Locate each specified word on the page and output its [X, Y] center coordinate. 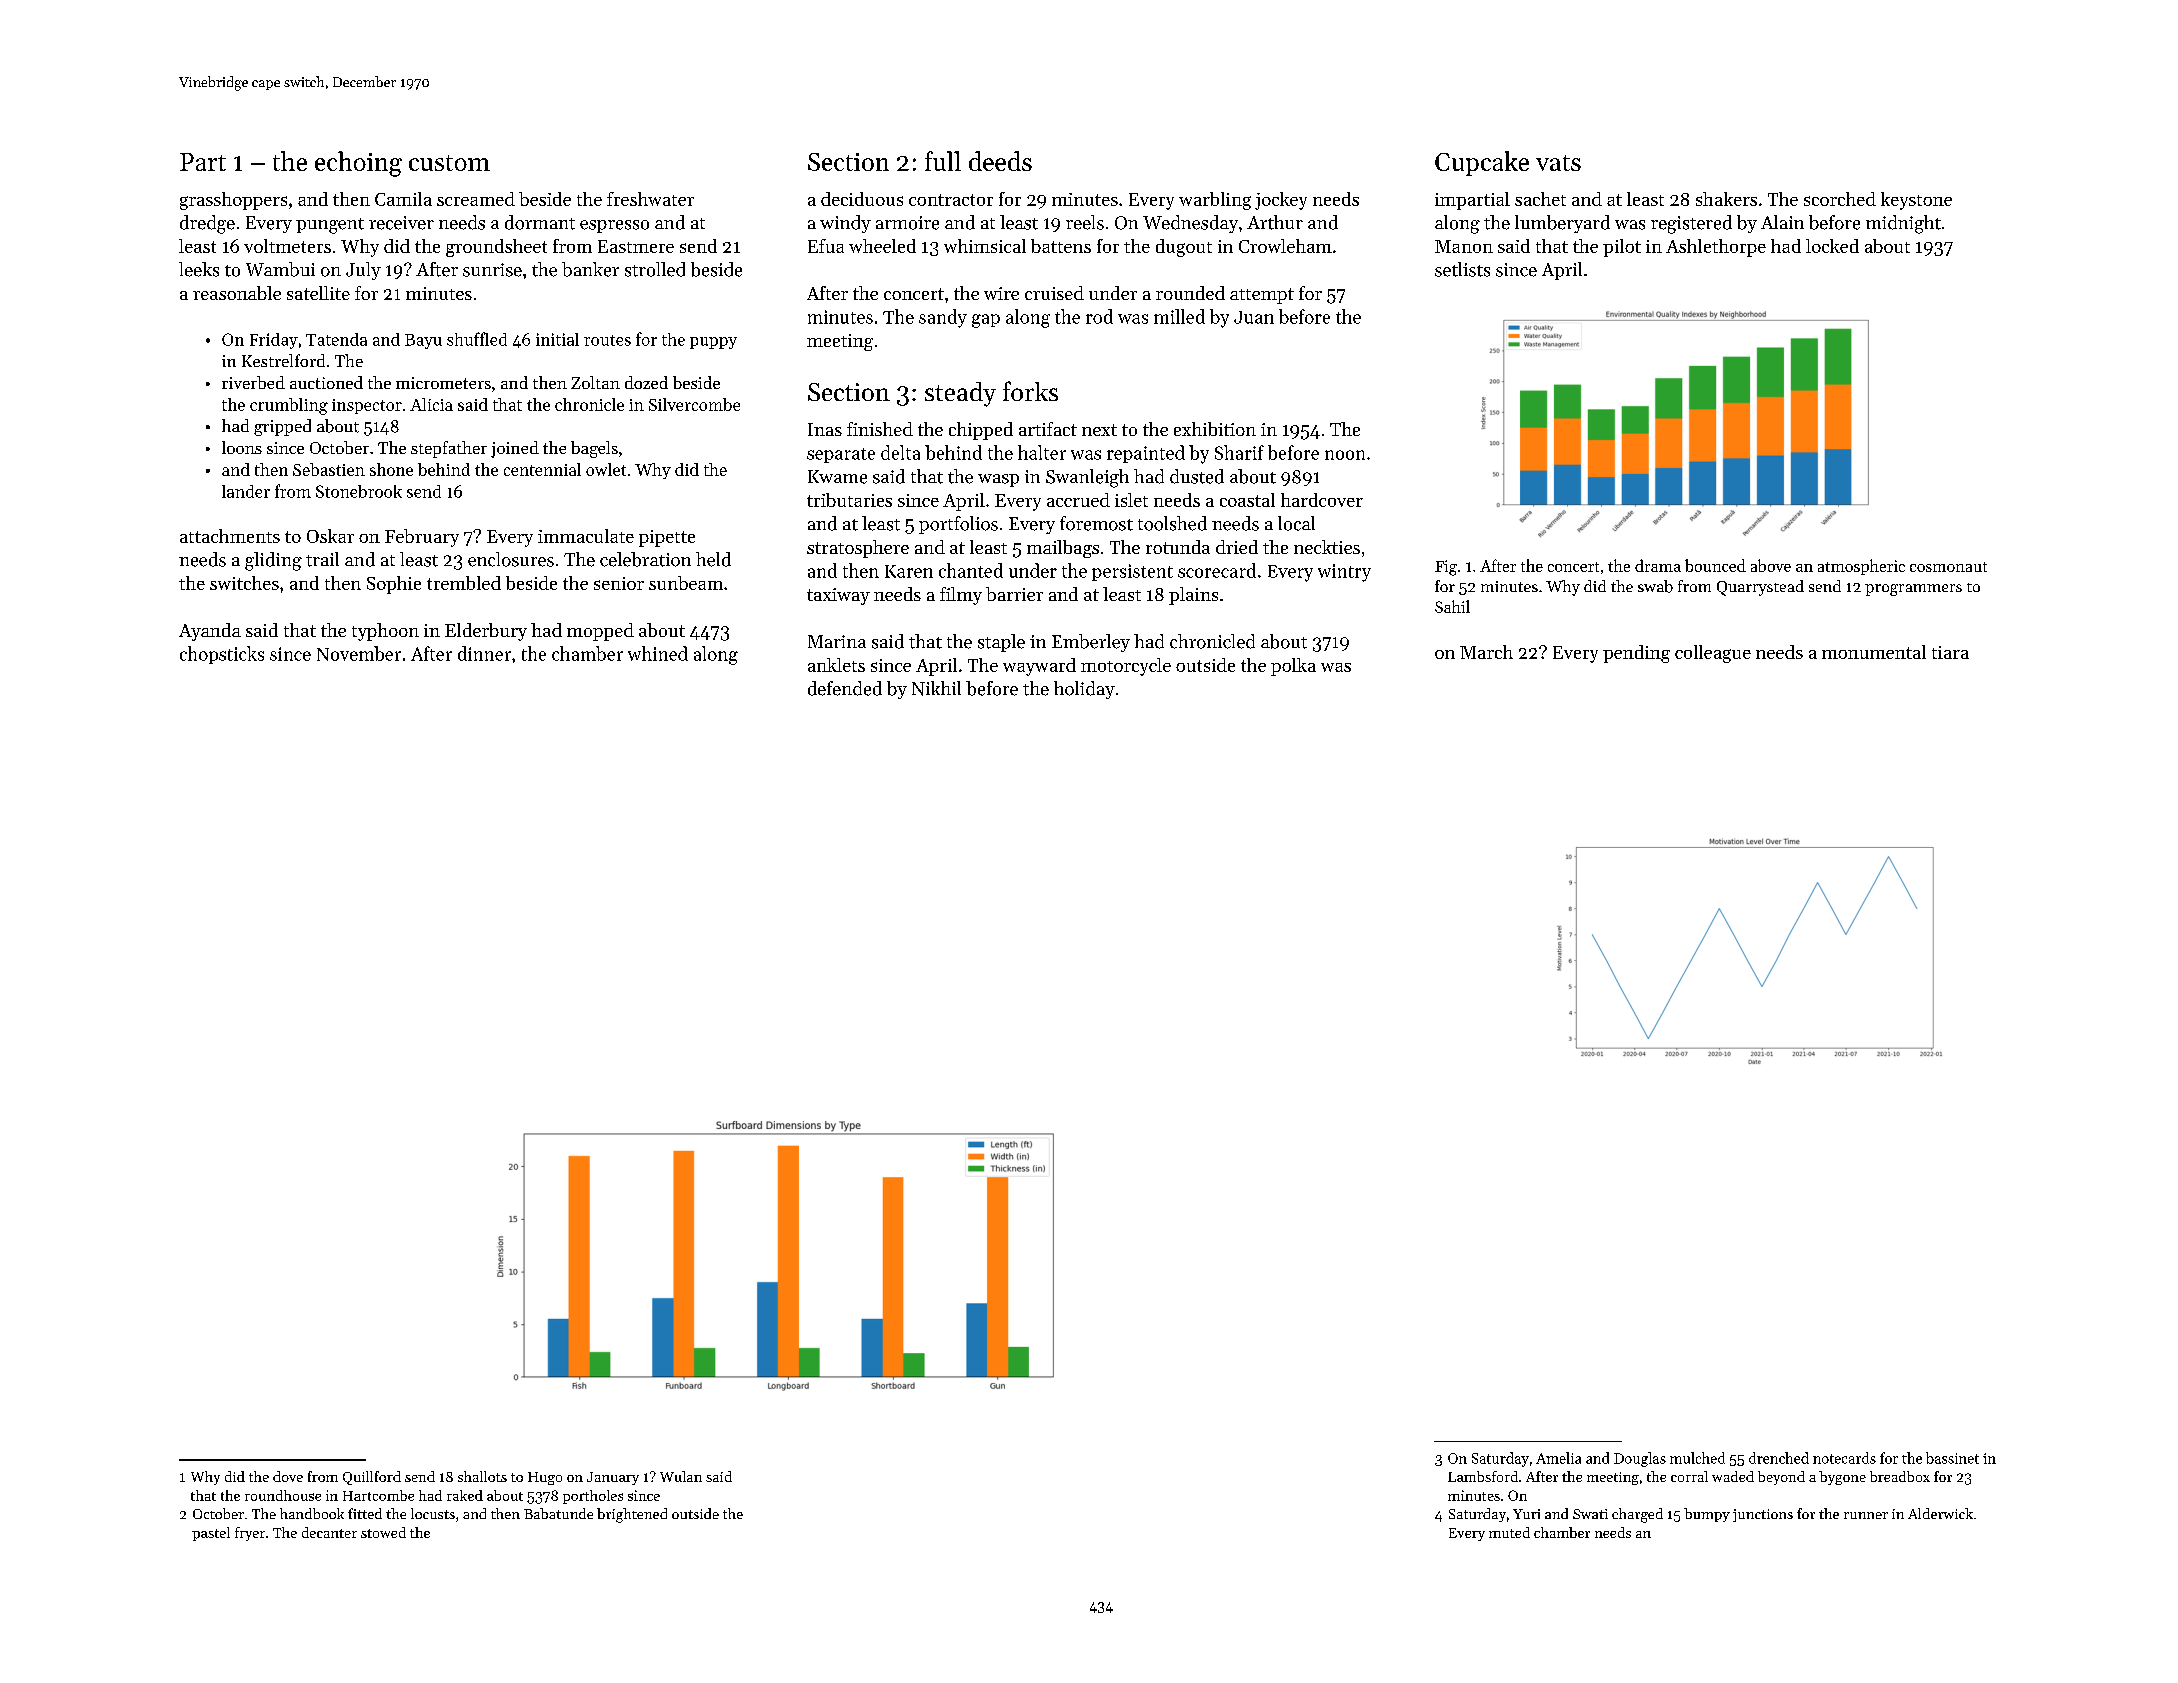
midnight [1903, 224]
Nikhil [936, 688]
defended [845, 688]
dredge [207, 224]
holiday [1084, 690]
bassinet [1952, 1458]
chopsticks [222, 655]
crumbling [289, 406]
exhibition [1215, 429]
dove [288, 1476]
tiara [1950, 652]
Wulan [681, 1476]
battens [1061, 246]
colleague [1713, 654]
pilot [1622, 248]
